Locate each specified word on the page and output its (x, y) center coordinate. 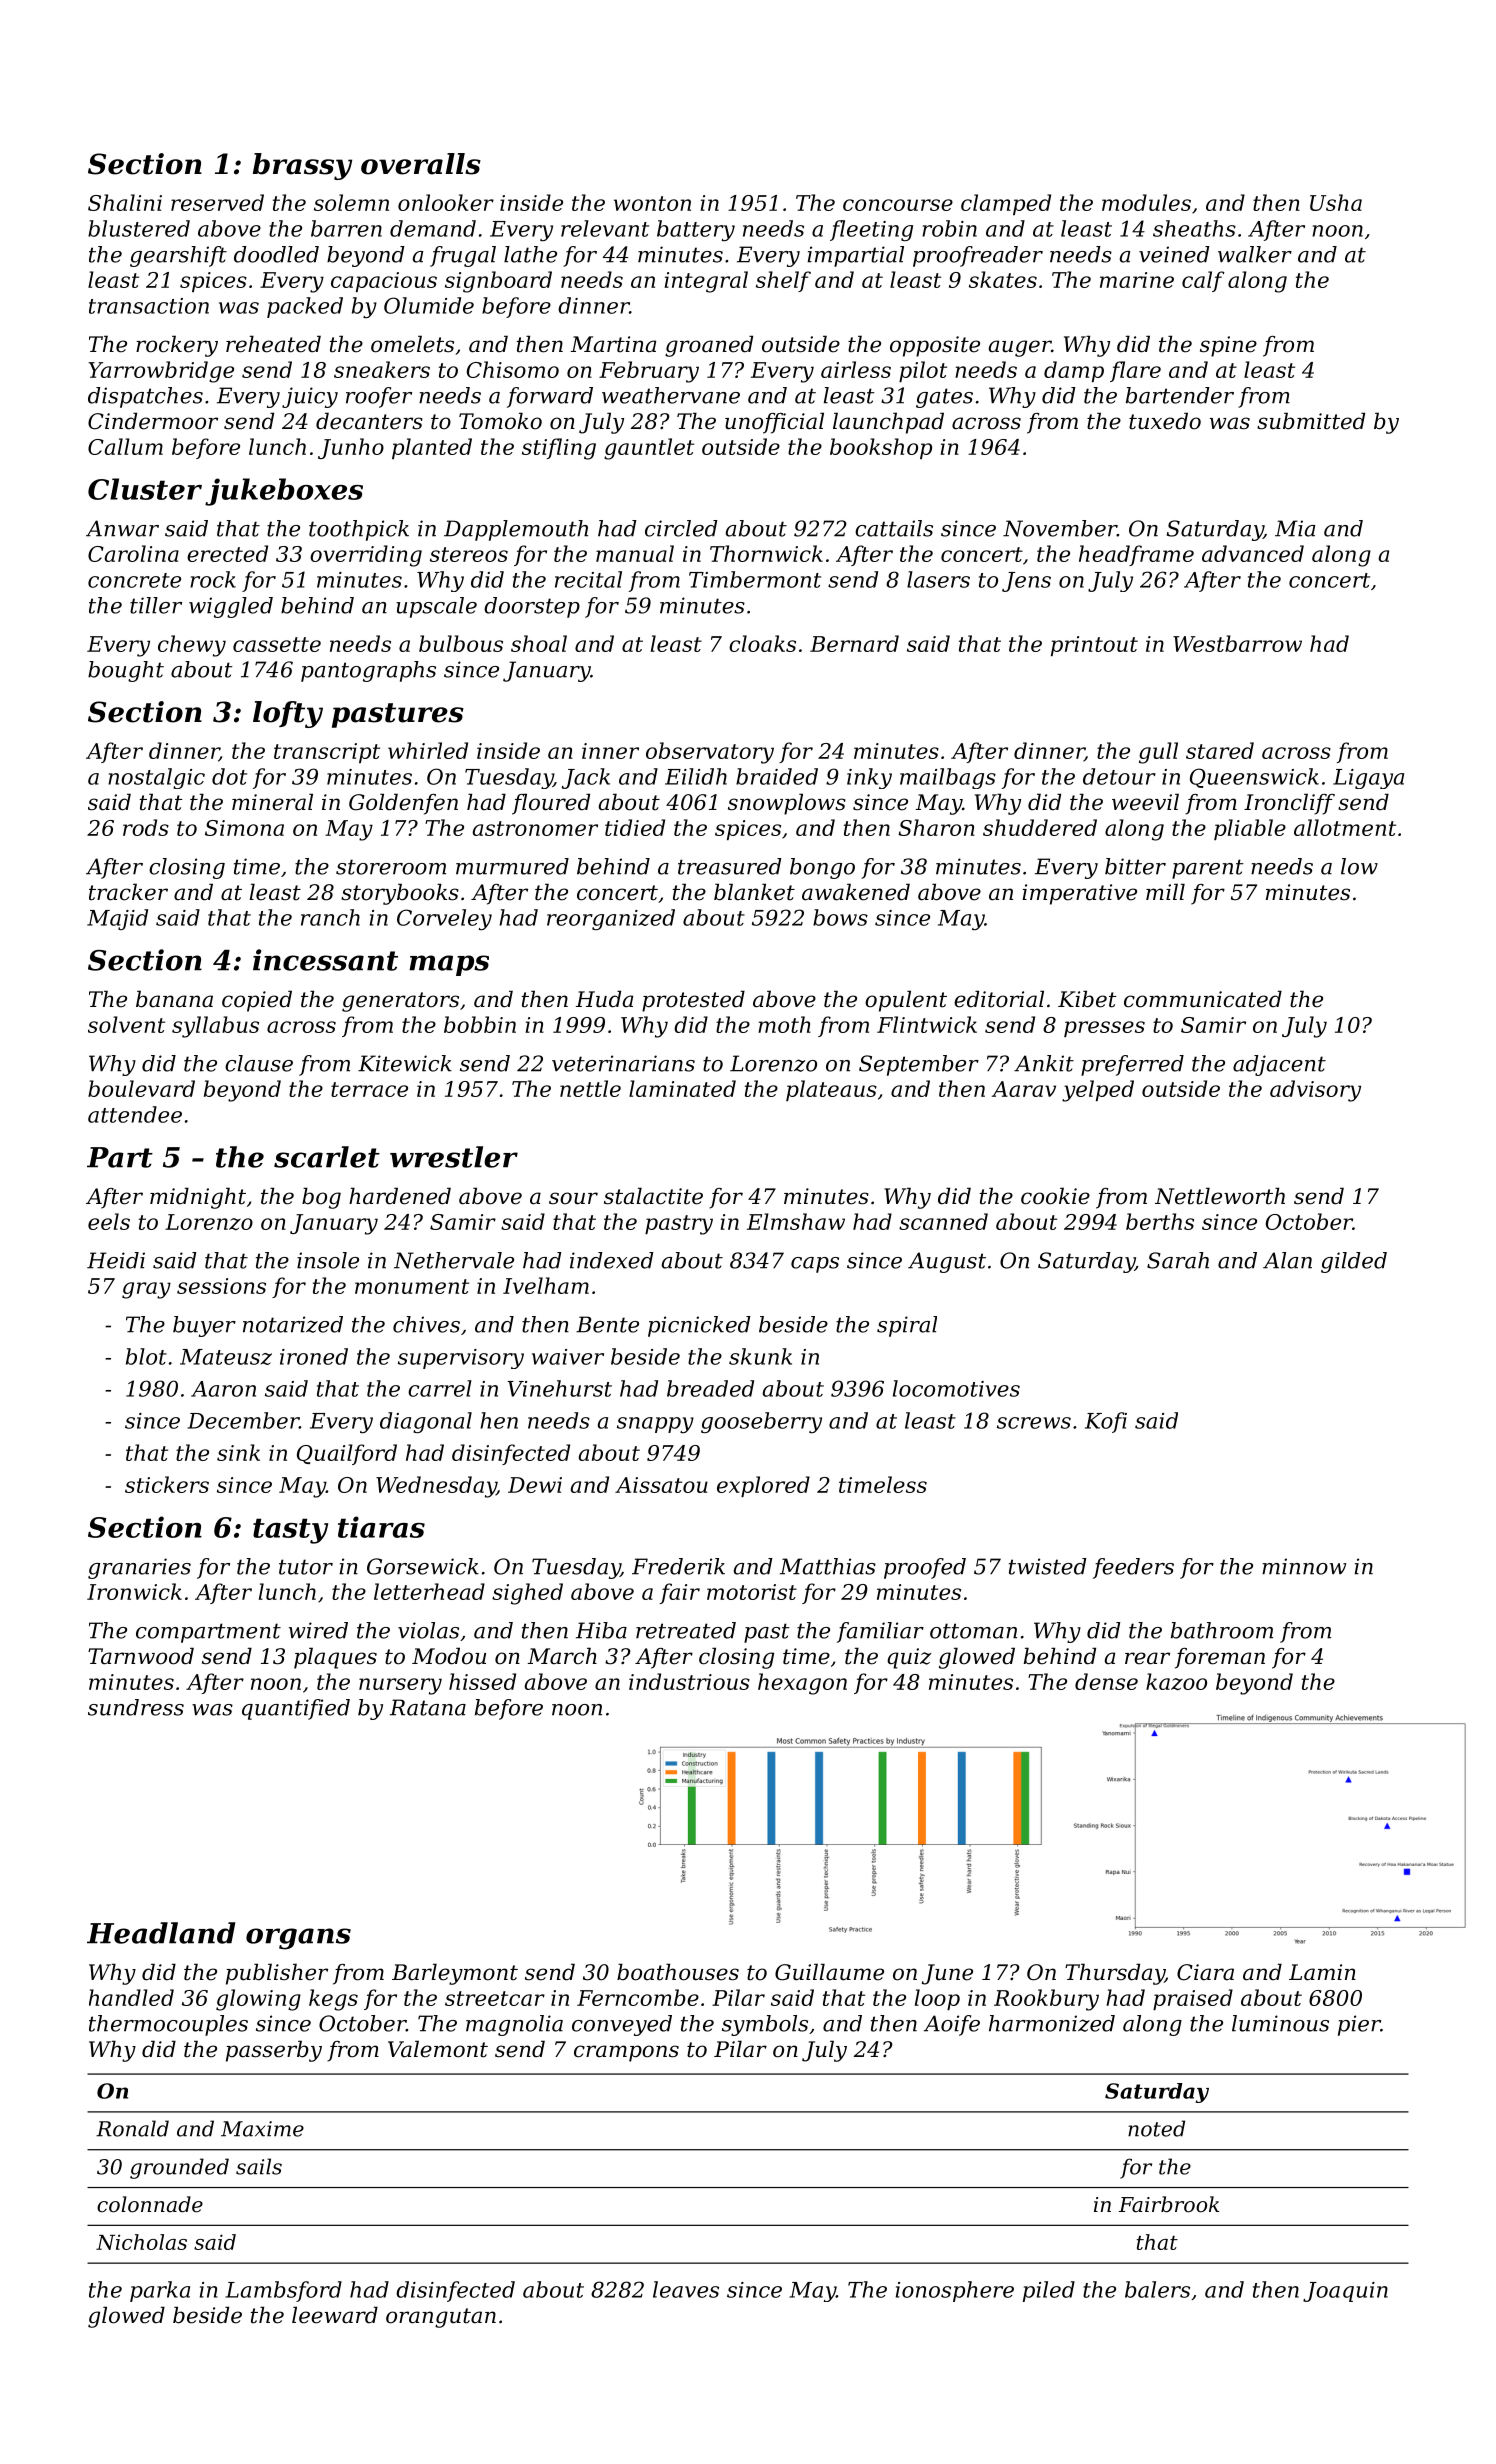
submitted (1311, 421)
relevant (605, 228)
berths (1160, 1221)
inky (869, 778)
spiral (907, 1326)
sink (238, 1452)
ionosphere (955, 2291)
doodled (276, 254)
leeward (335, 2315)
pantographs (368, 671)
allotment (1345, 827)
